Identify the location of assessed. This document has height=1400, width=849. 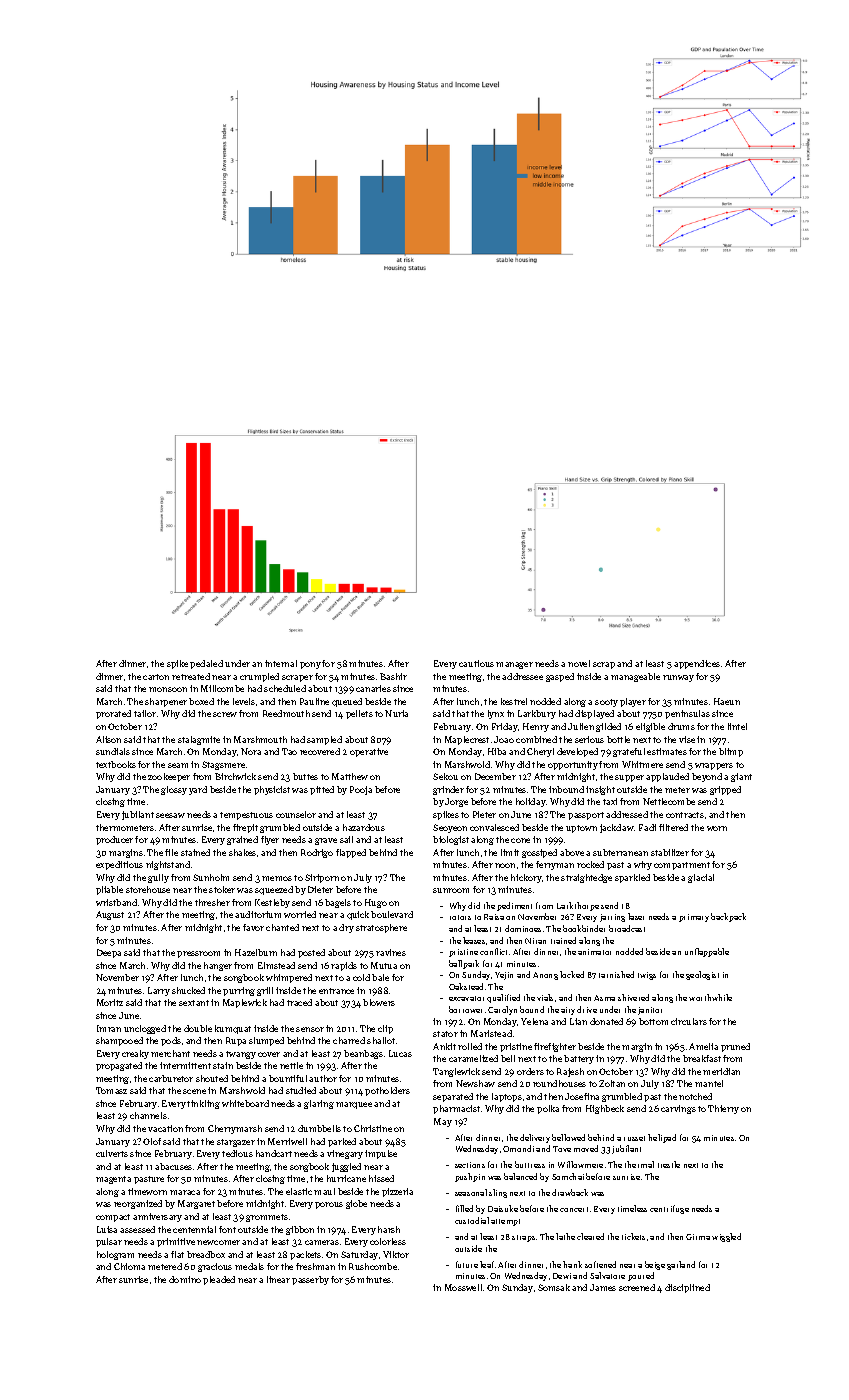
(137, 1229).
